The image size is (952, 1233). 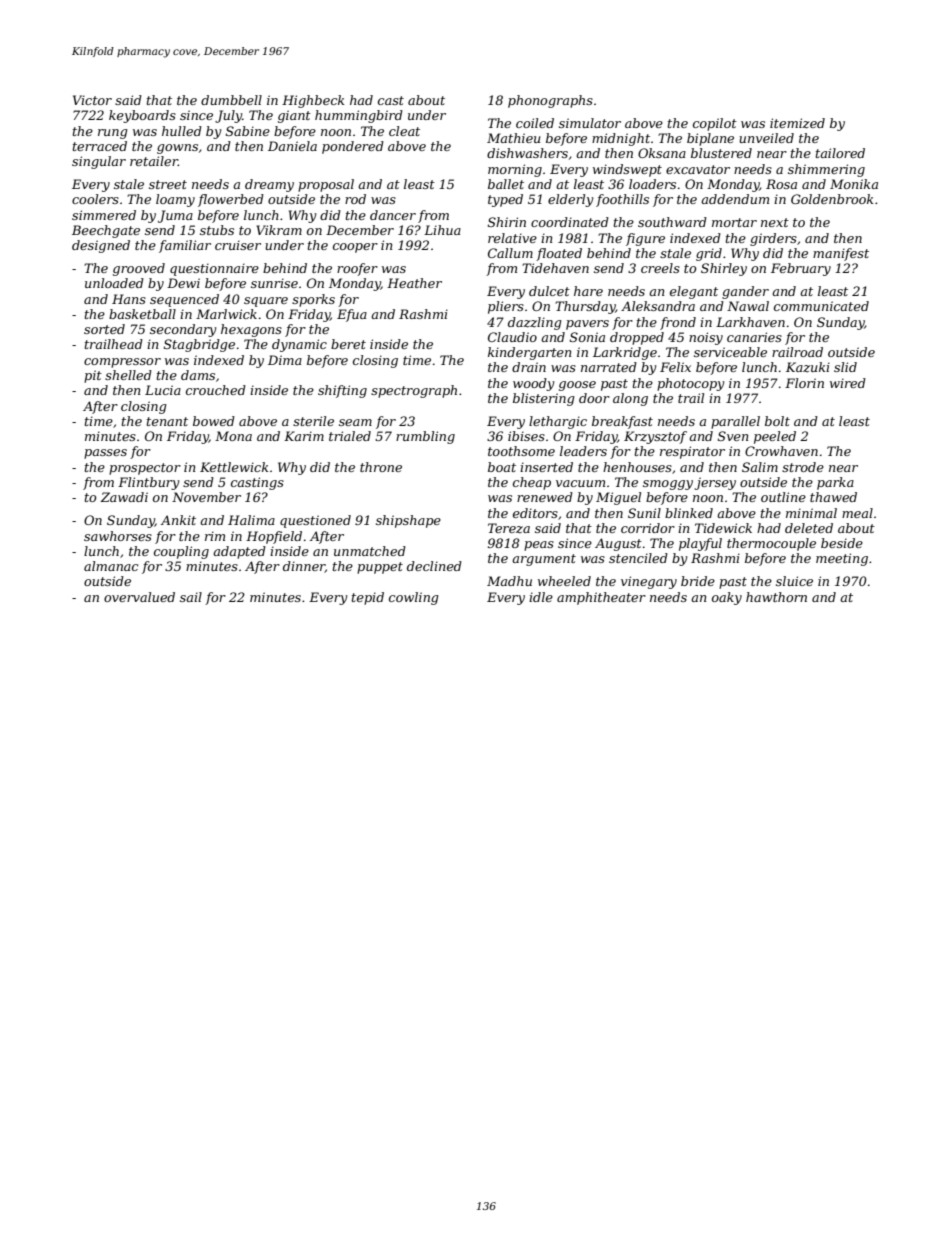 What do you see at coordinates (840, 153) in the screenshot?
I see `tailored` at bounding box center [840, 153].
